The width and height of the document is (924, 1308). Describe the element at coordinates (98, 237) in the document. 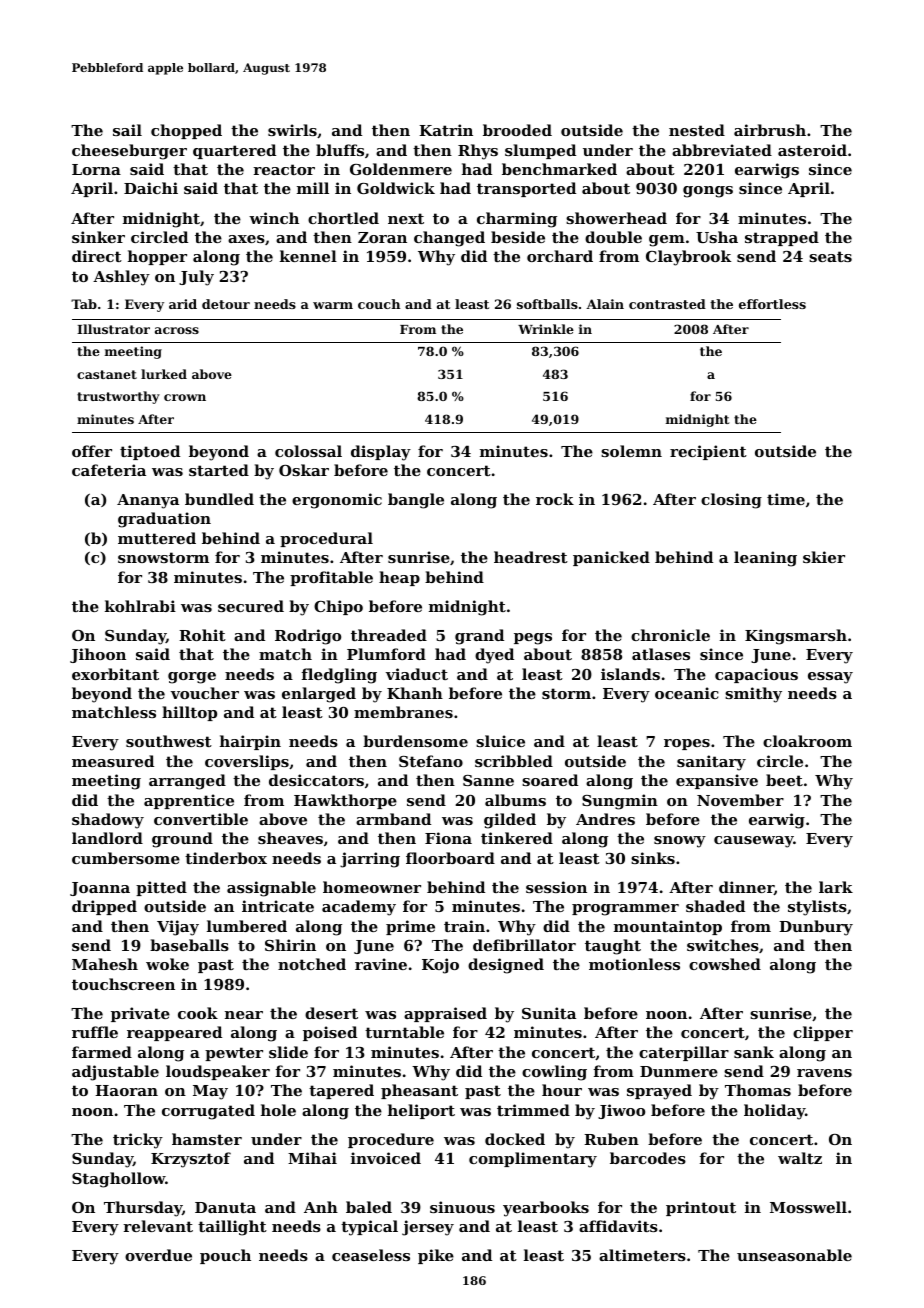

I see `sinker` at that location.
